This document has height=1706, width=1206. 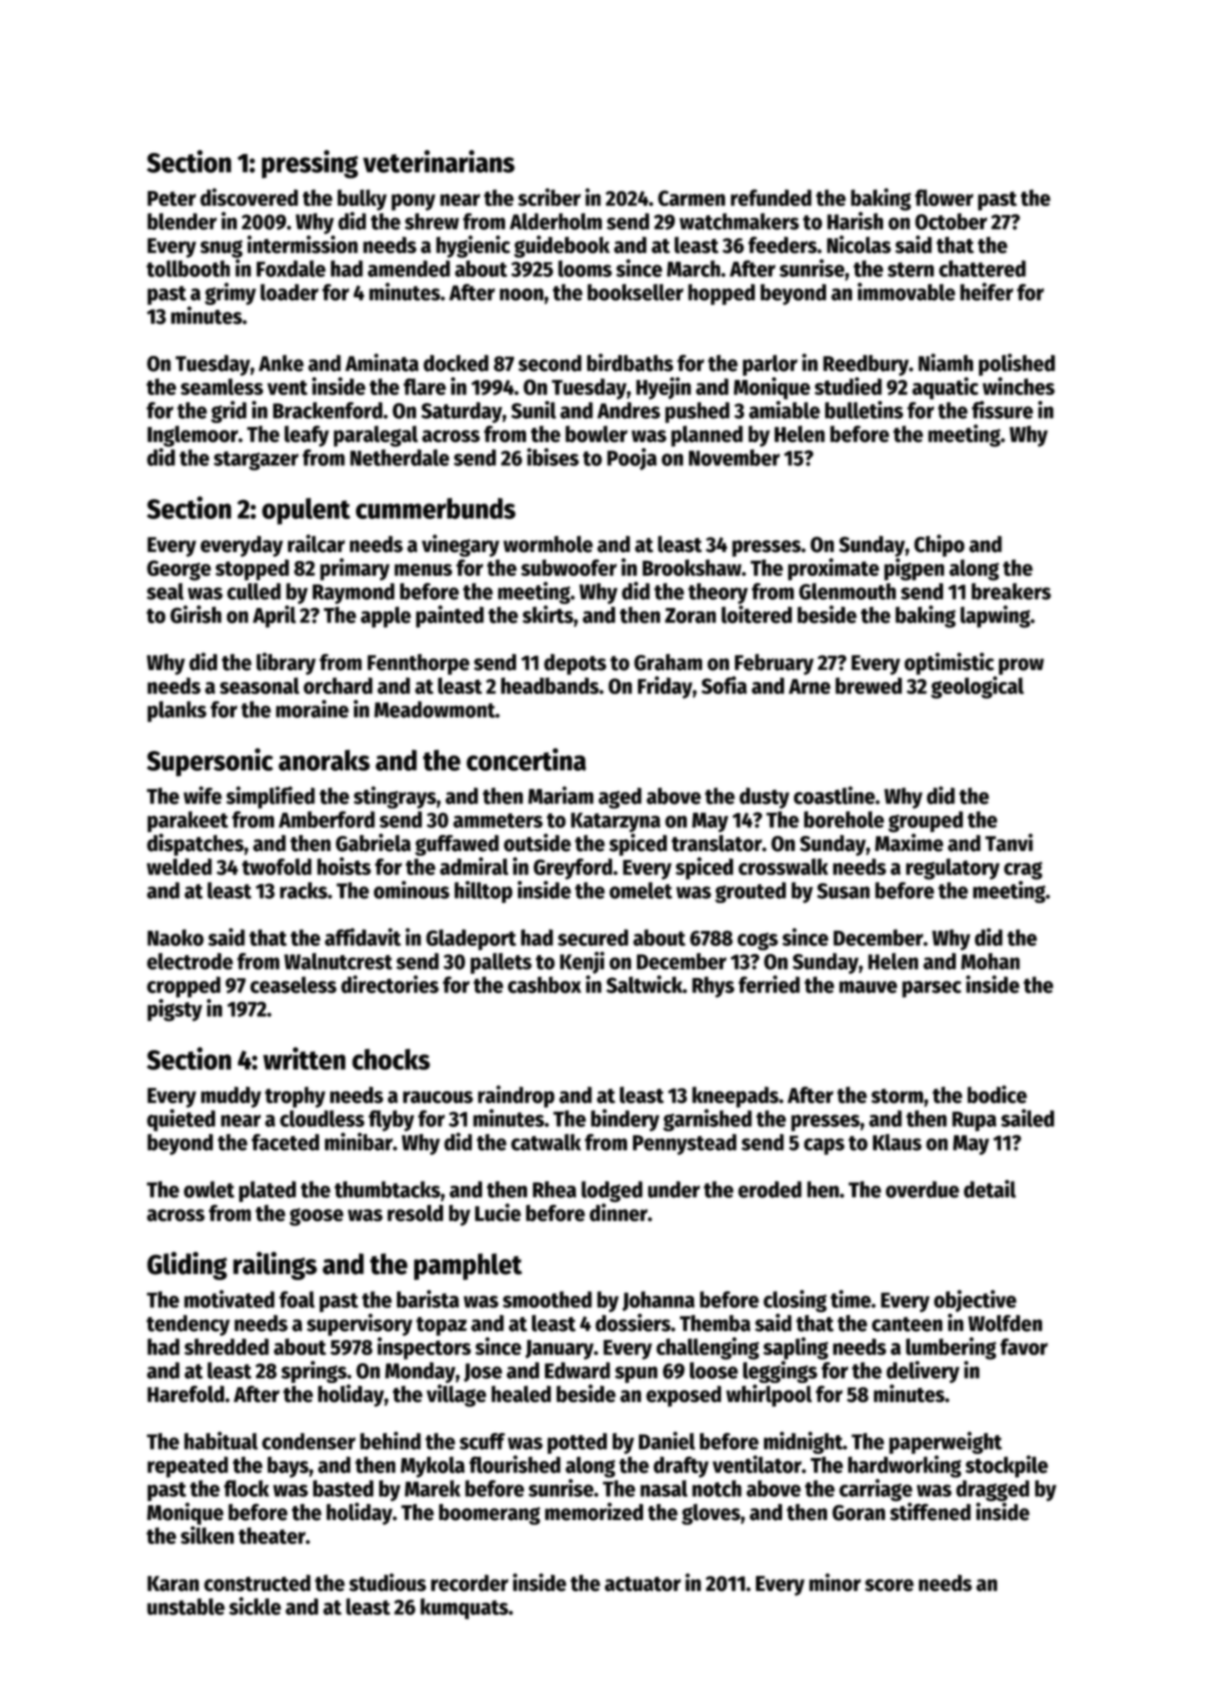 What do you see at coordinates (925, 822) in the document?
I see `grouped` at bounding box center [925, 822].
